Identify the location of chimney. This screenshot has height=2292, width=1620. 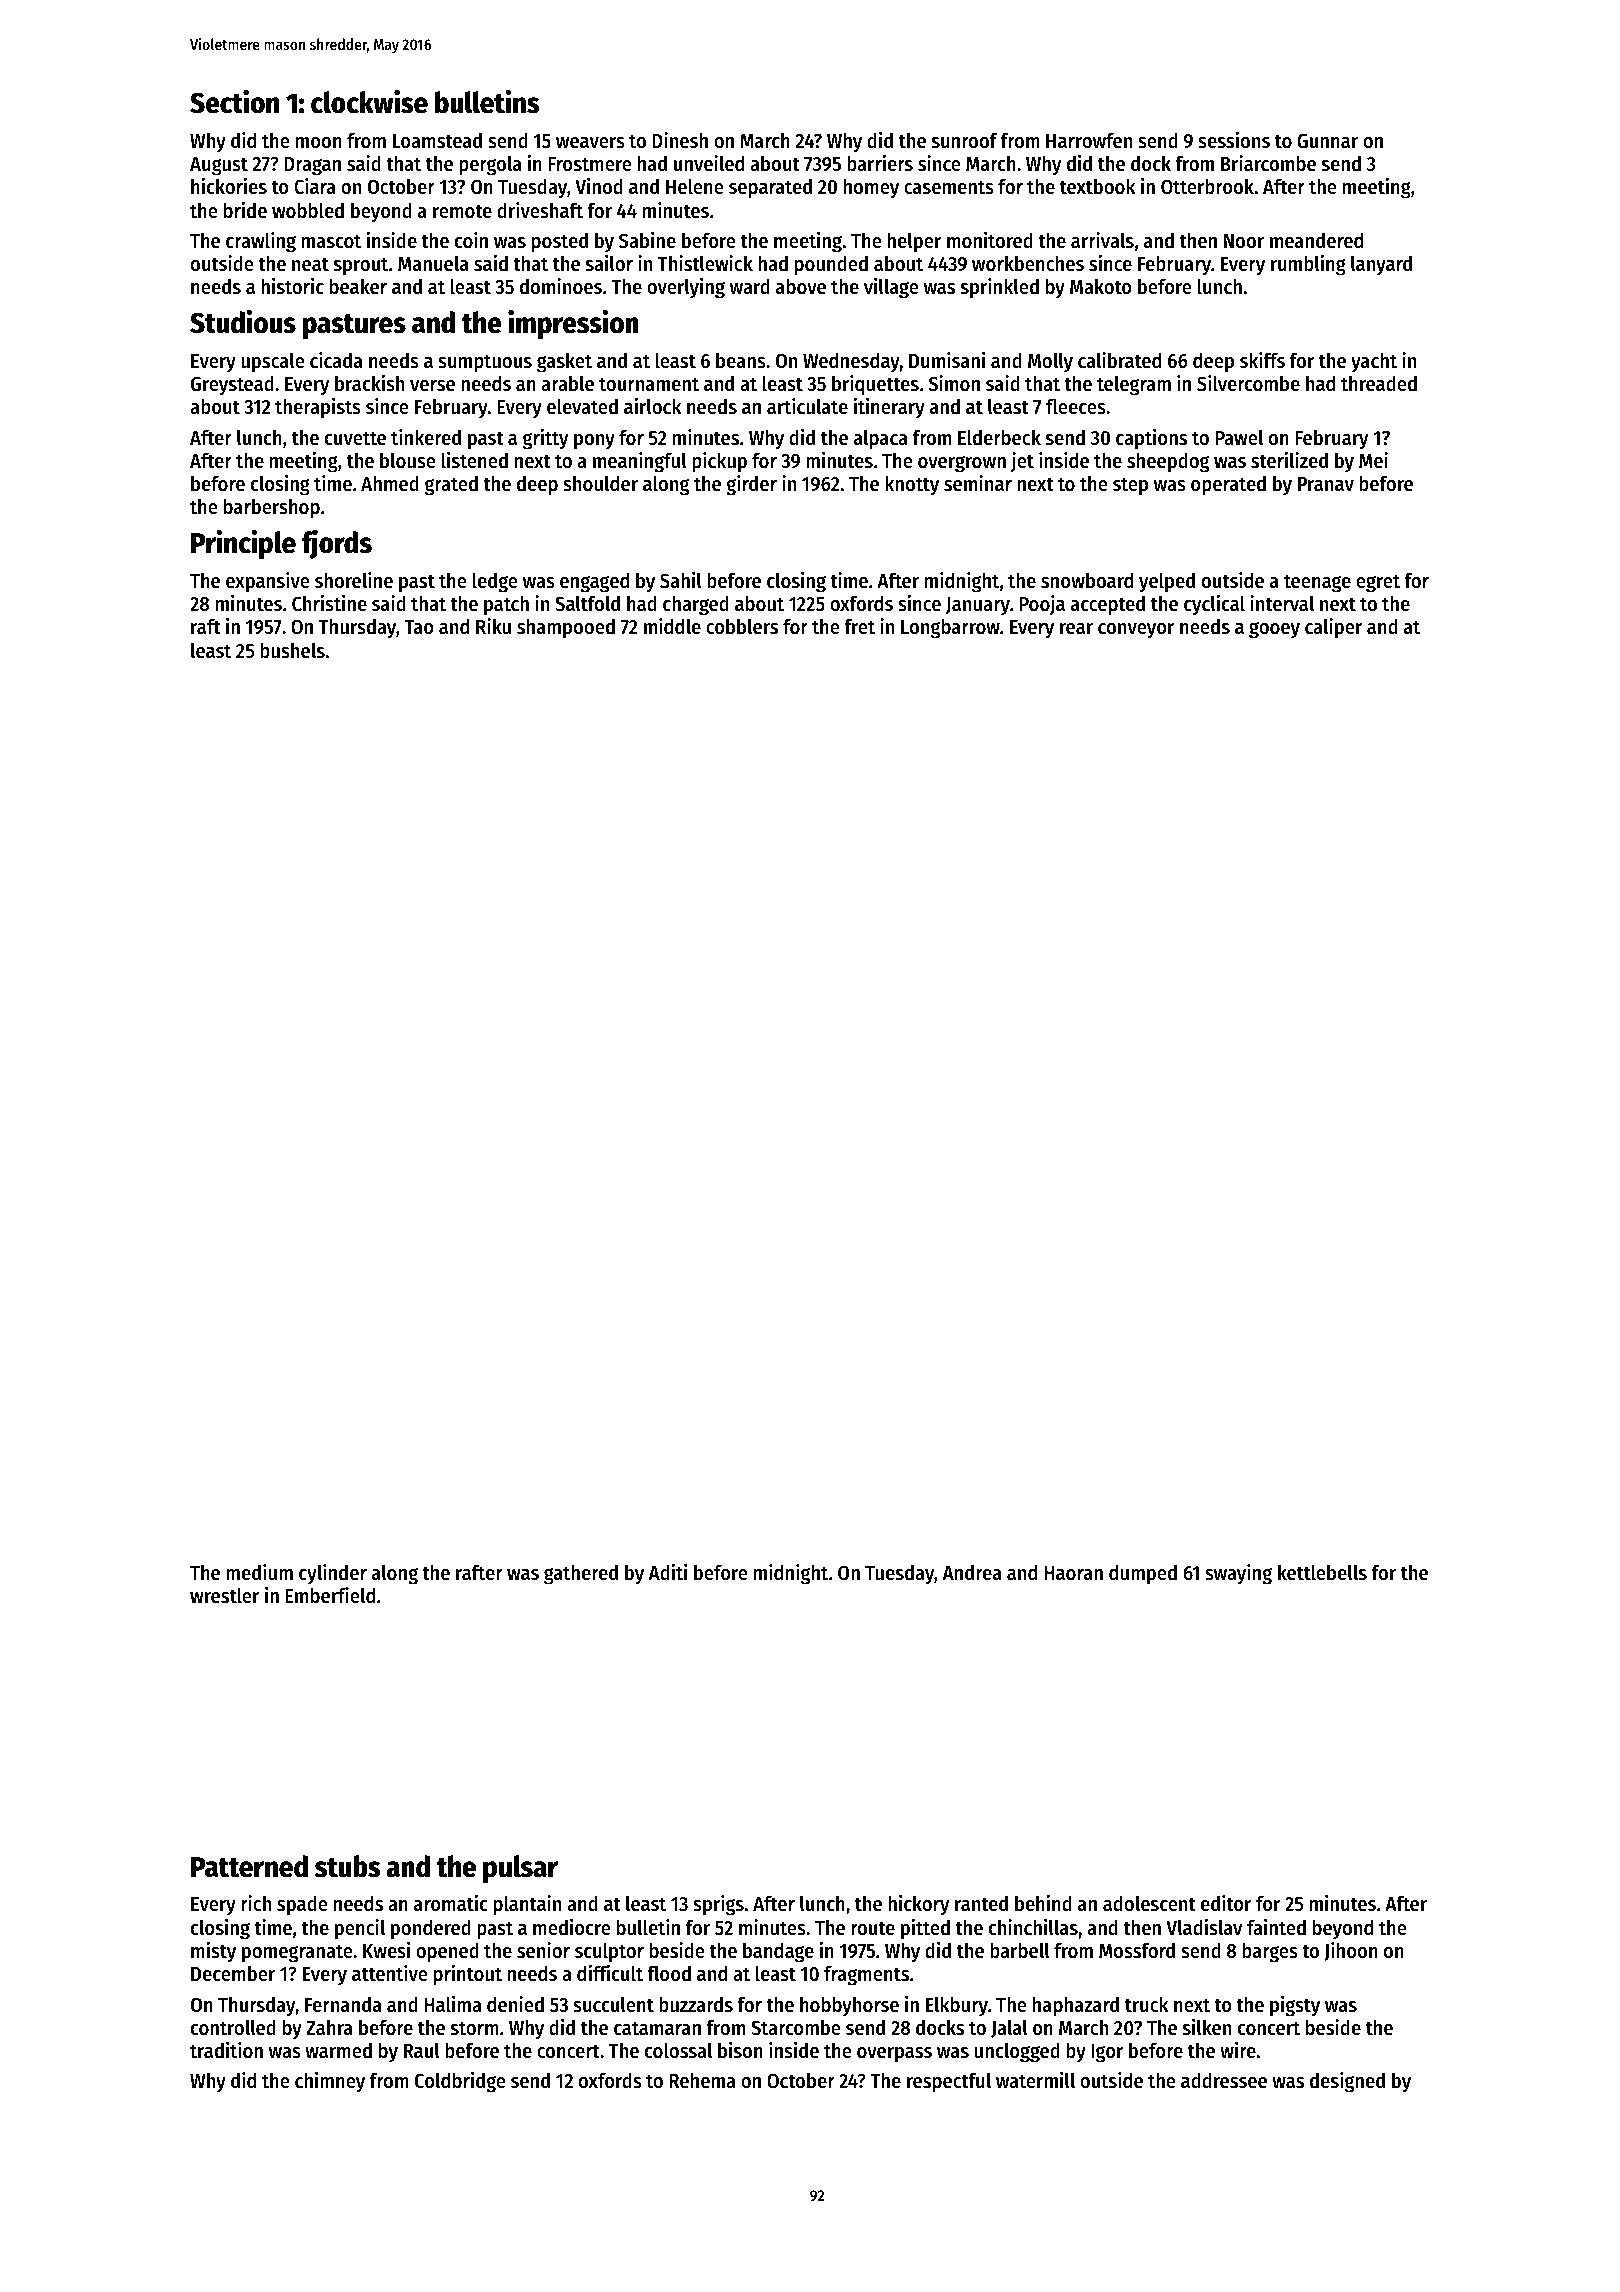
(330, 2082).
